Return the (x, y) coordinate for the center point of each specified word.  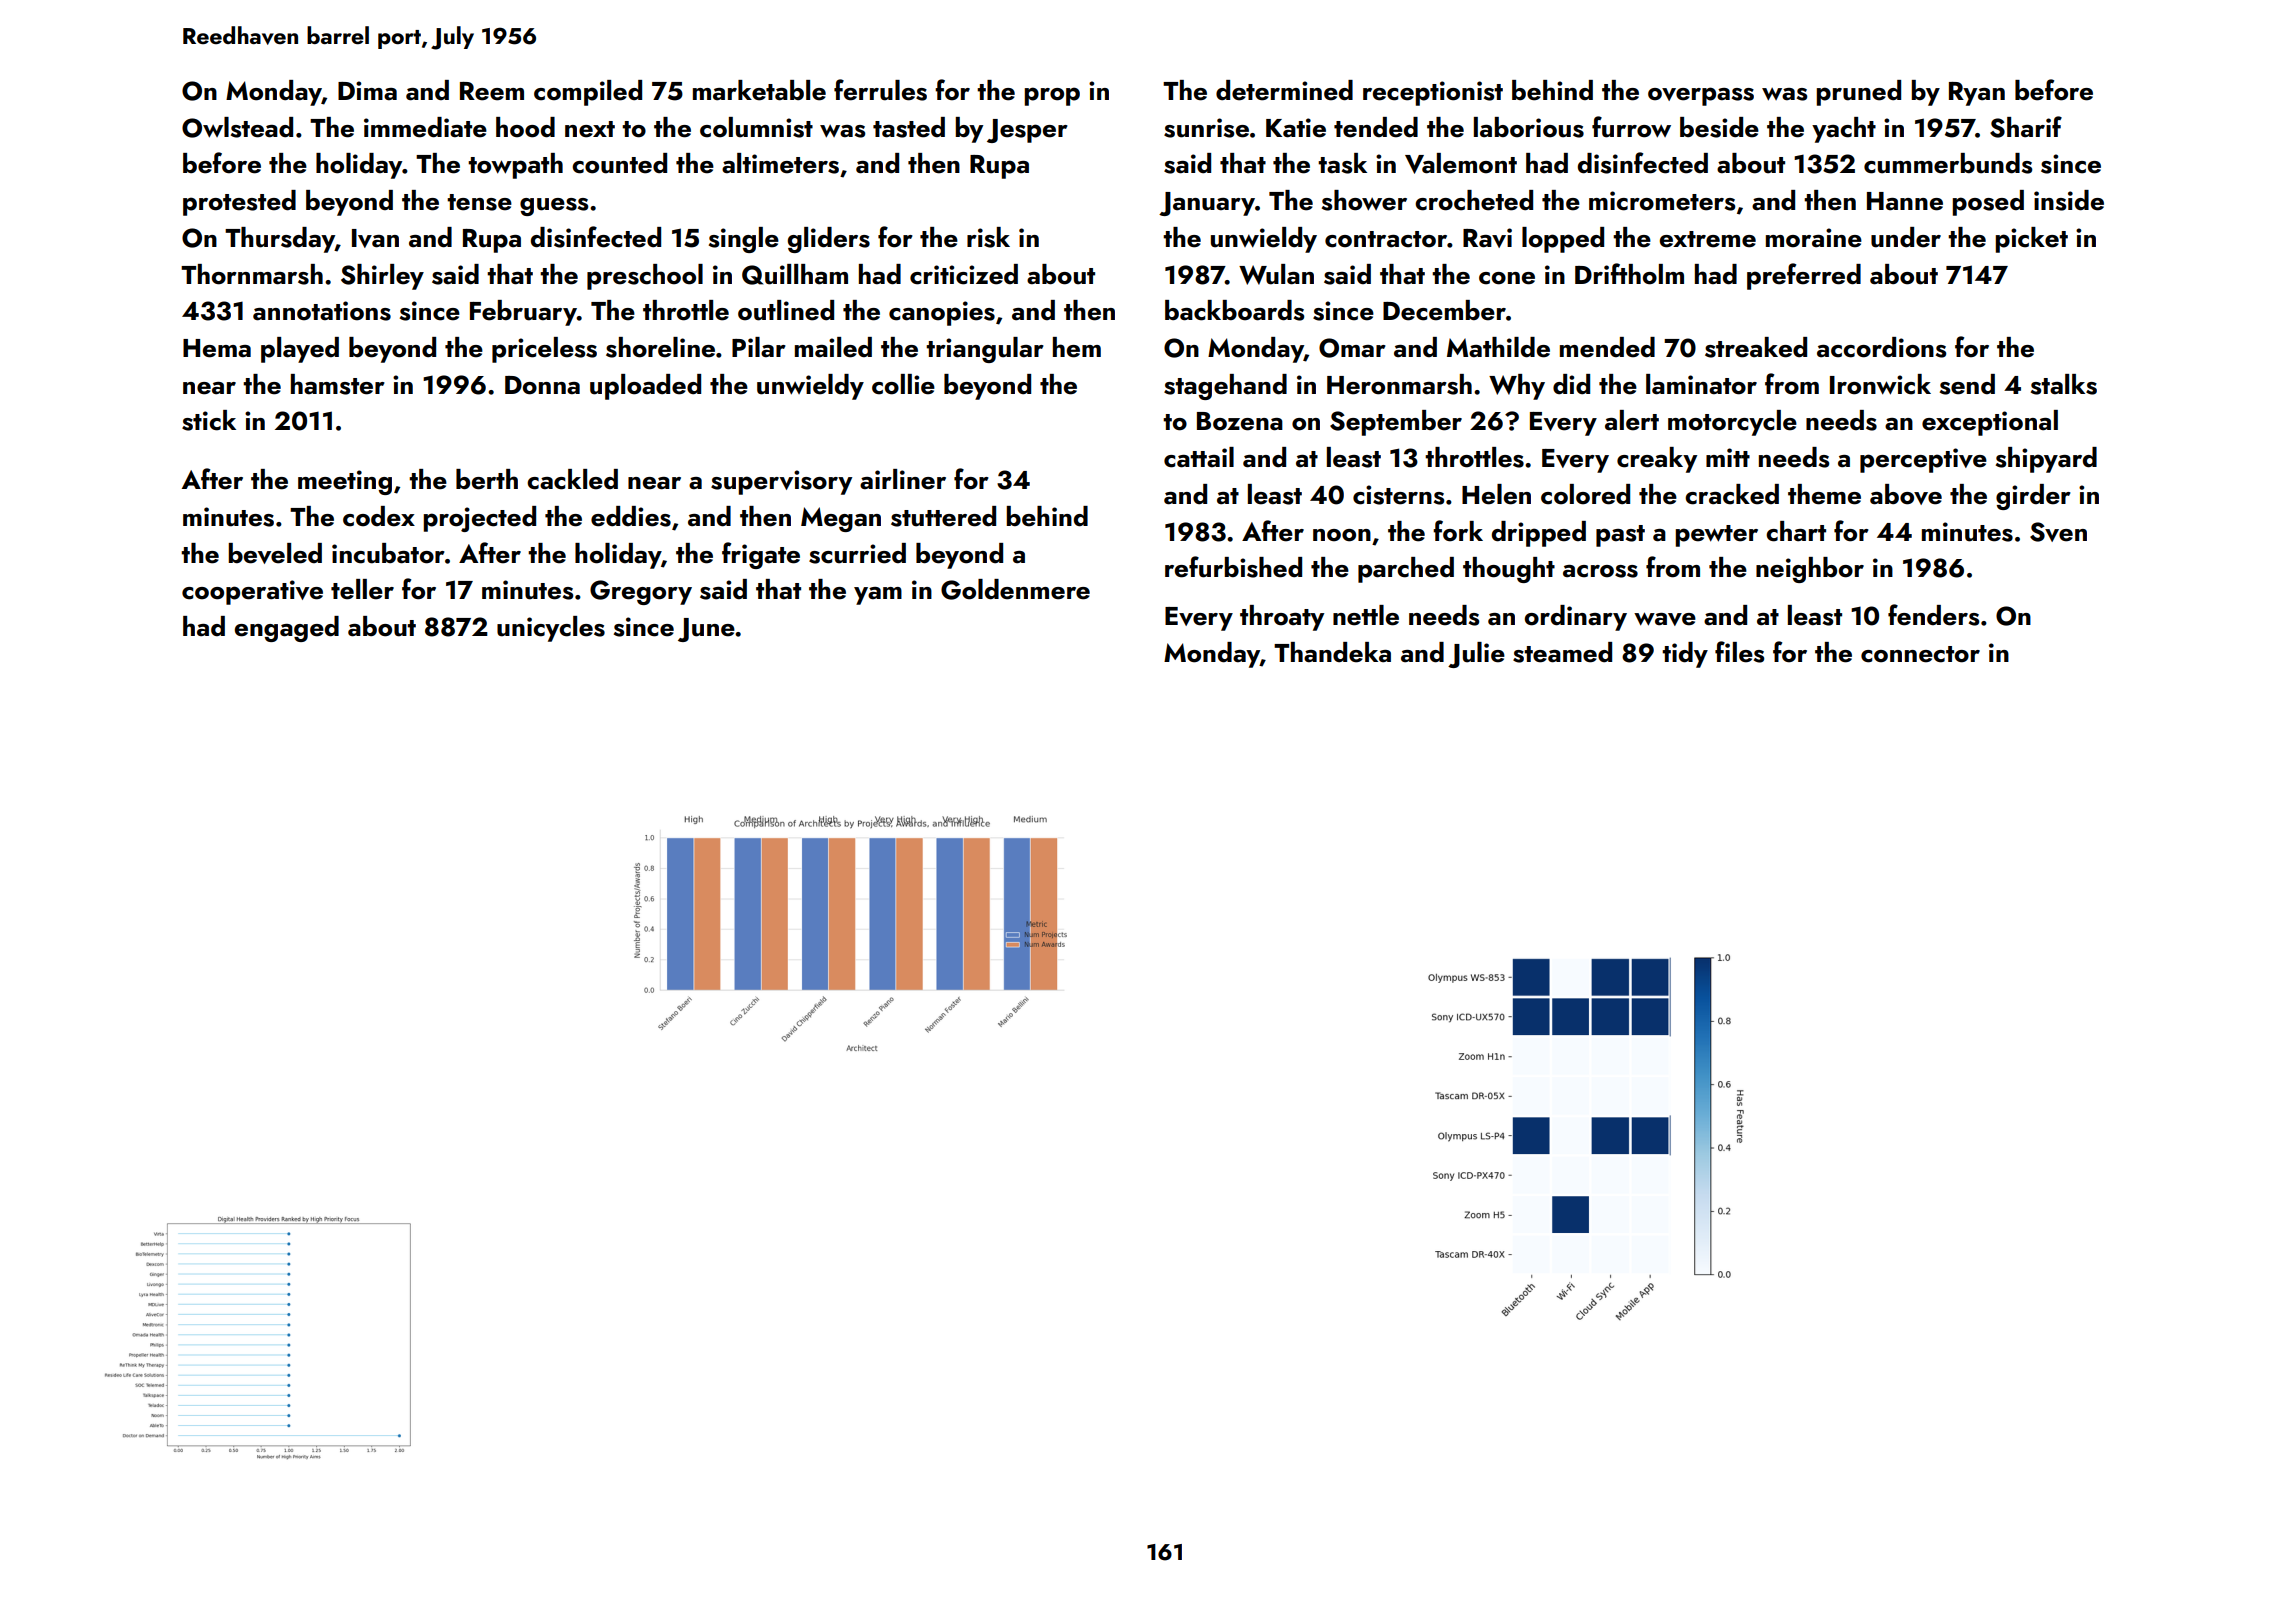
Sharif (2026, 127)
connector (1920, 654)
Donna (542, 385)
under (1906, 237)
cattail (1199, 457)
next (590, 129)
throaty (1282, 618)
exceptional (1990, 423)
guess (554, 207)
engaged (287, 629)
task (1342, 163)
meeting (345, 482)
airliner (903, 479)
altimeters (780, 163)
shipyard (2046, 460)
